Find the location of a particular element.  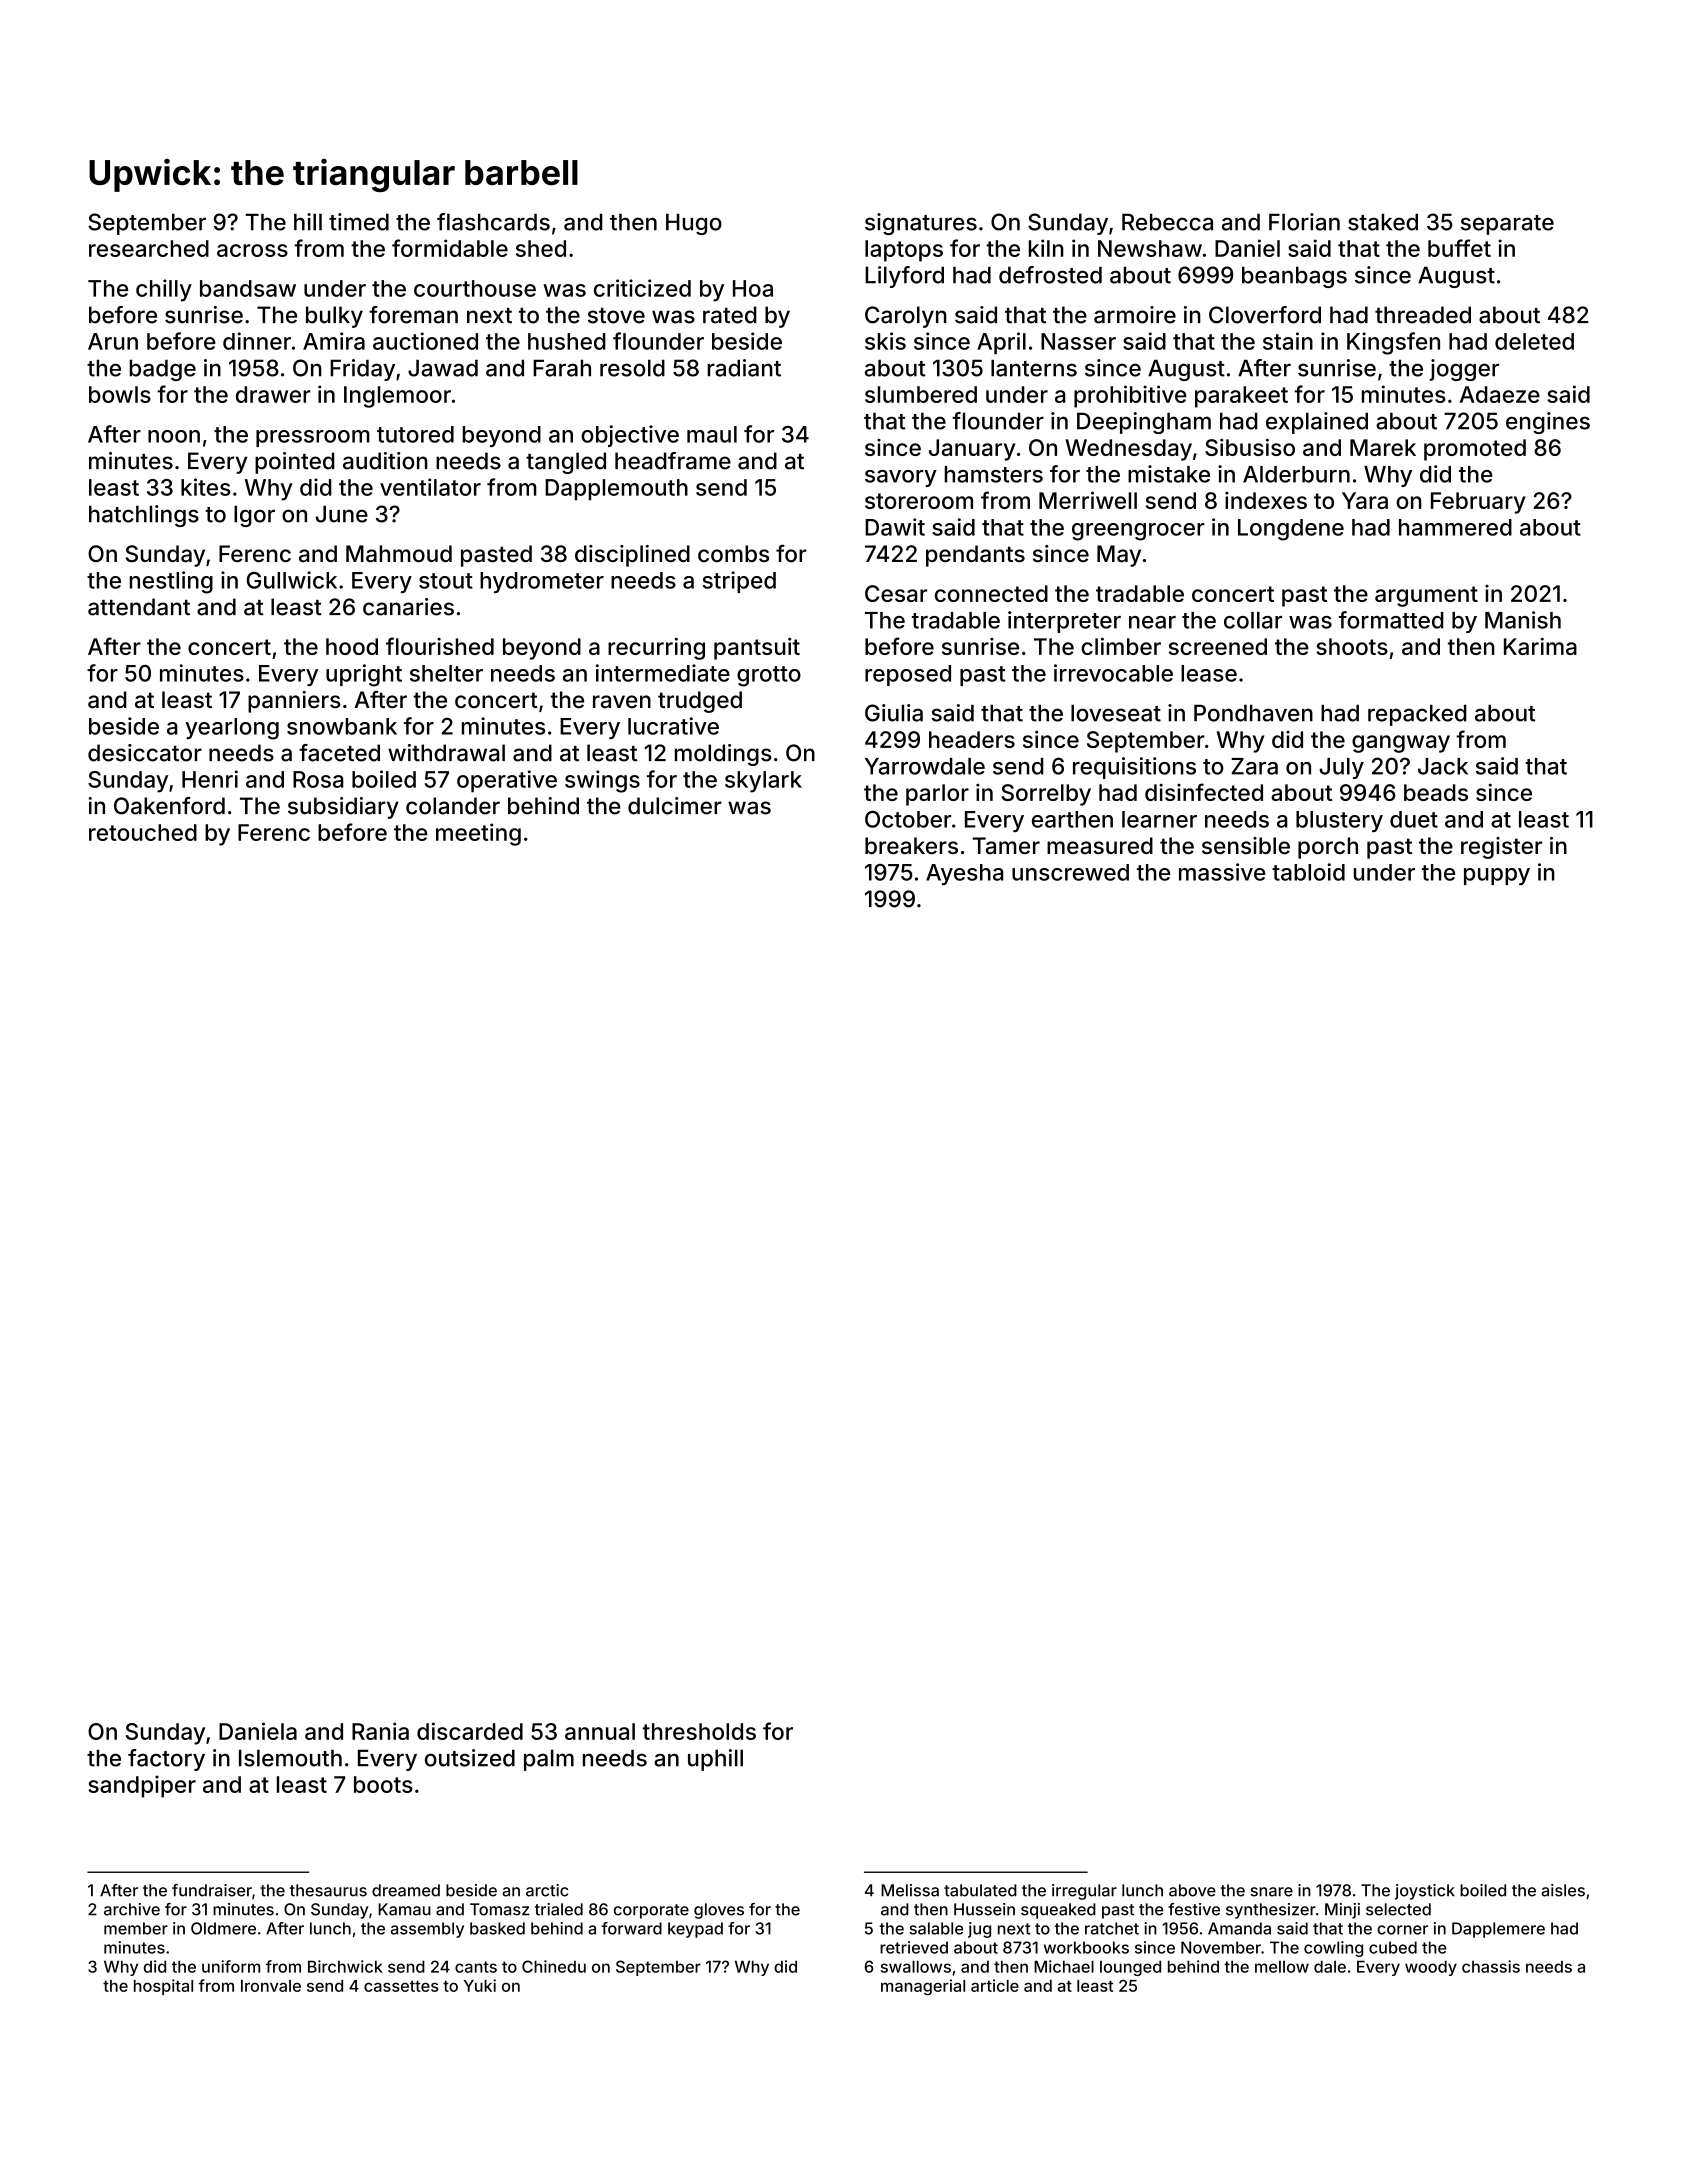

tabloid is located at coordinates (1308, 872).
